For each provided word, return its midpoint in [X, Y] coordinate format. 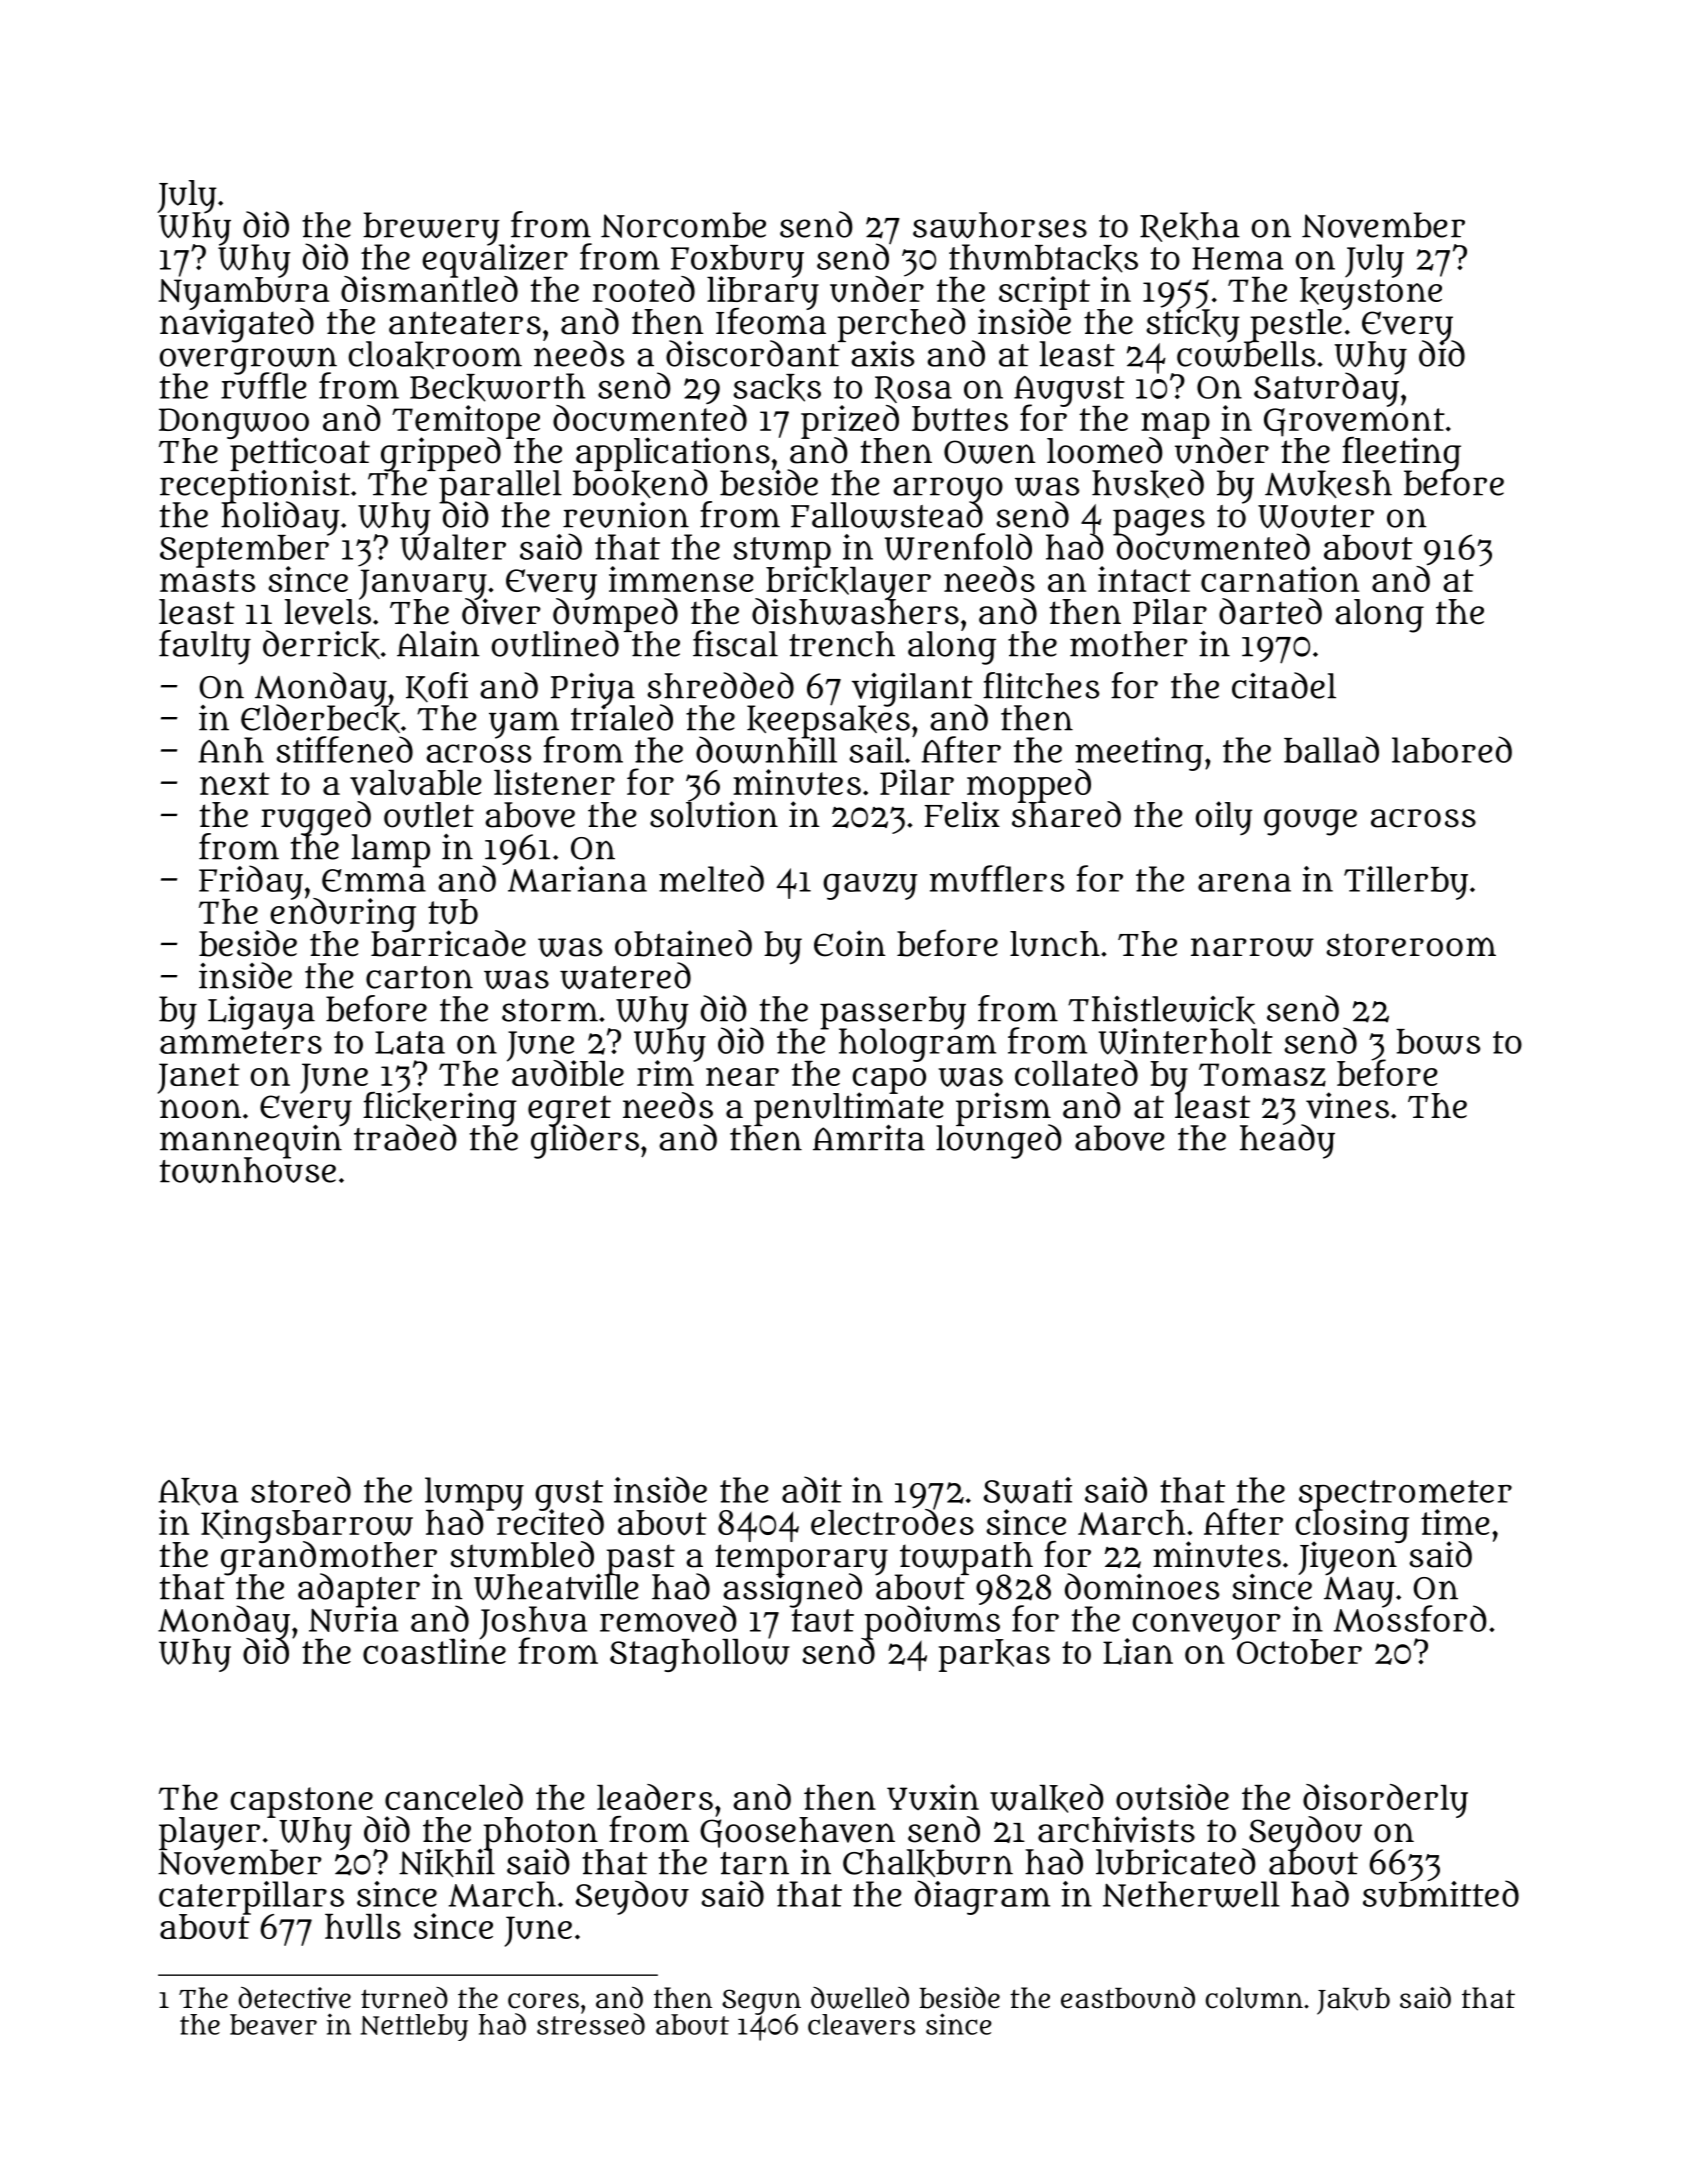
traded [405, 1138]
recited [550, 1522]
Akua [198, 1492]
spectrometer [1405, 1495]
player [209, 1834]
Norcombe [683, 225]
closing [1352, 1526]
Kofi [437, 687]
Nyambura [243, 293]
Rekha [1190, 227]
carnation [1280, 579]
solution [714, 815]
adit [812, 1489]
